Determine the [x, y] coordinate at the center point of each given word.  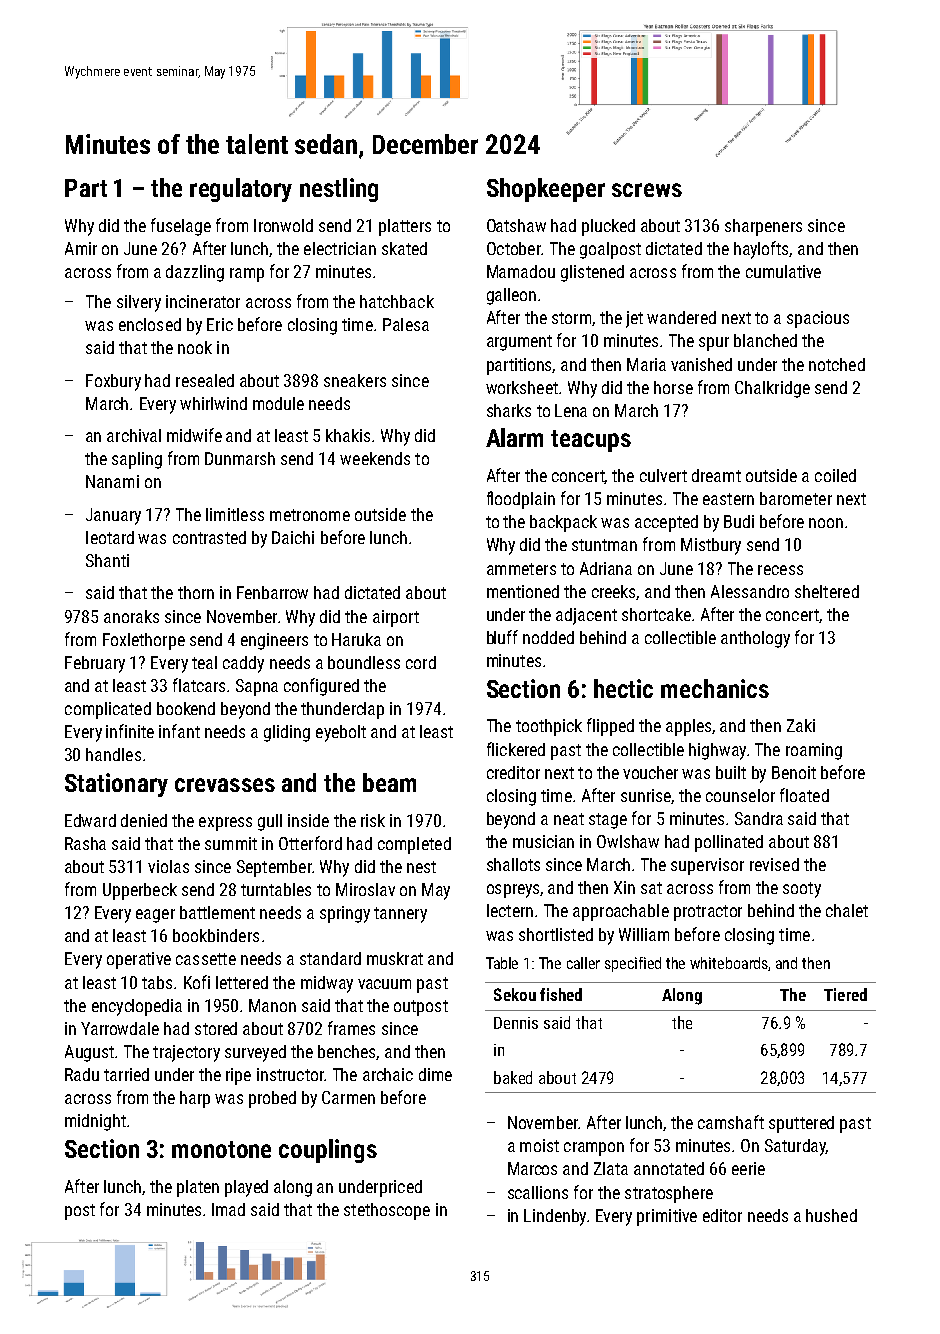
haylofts [762, 250]
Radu [82, 1074]
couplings [328, 1151]
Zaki [801, 725]
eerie [748, 1168]
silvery [139, 303]
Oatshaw [516, 225]
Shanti [107, 560]
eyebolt [341, 733]
